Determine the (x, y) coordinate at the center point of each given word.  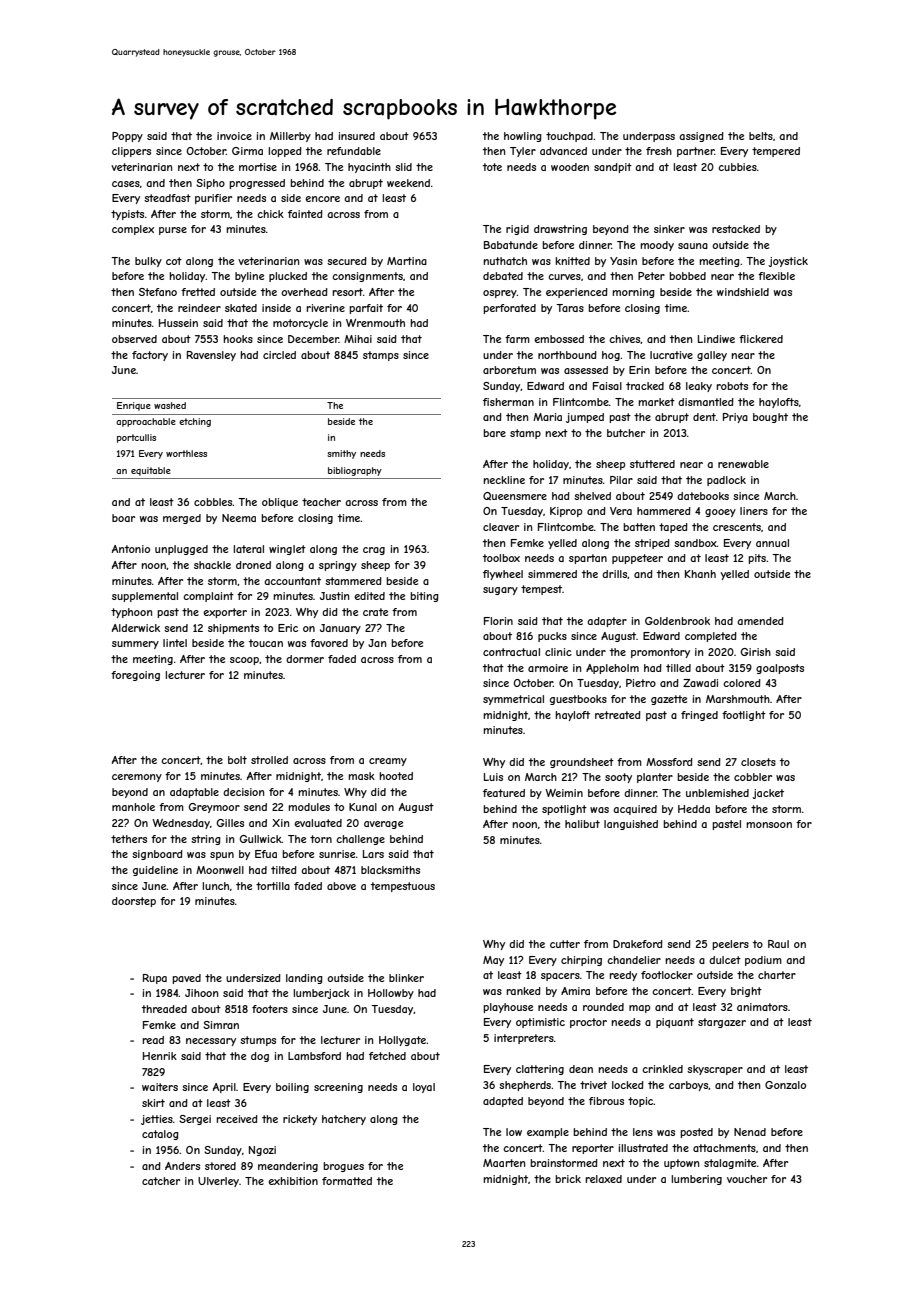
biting (424, 597)
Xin (280, 823)
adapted (503, 1102)
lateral (248, 549)
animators (762, 1007)
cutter (565, 944)
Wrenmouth (375, 323)
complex (133, 230)
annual (772, 543)
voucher (747, 1179)
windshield (743, 292)
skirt (153, 1103)
